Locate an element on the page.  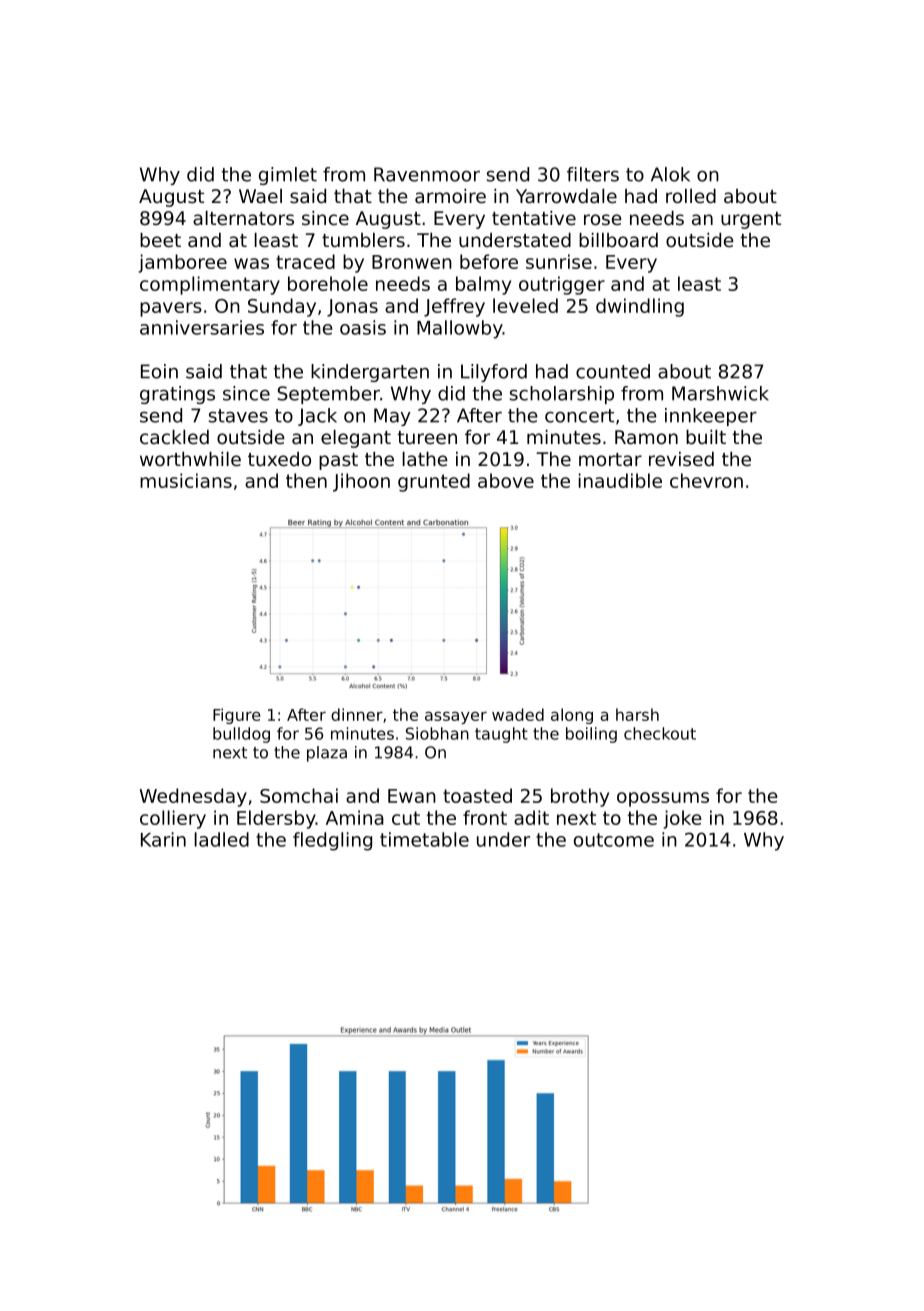
chevron is located at coordinates (706, 480).
